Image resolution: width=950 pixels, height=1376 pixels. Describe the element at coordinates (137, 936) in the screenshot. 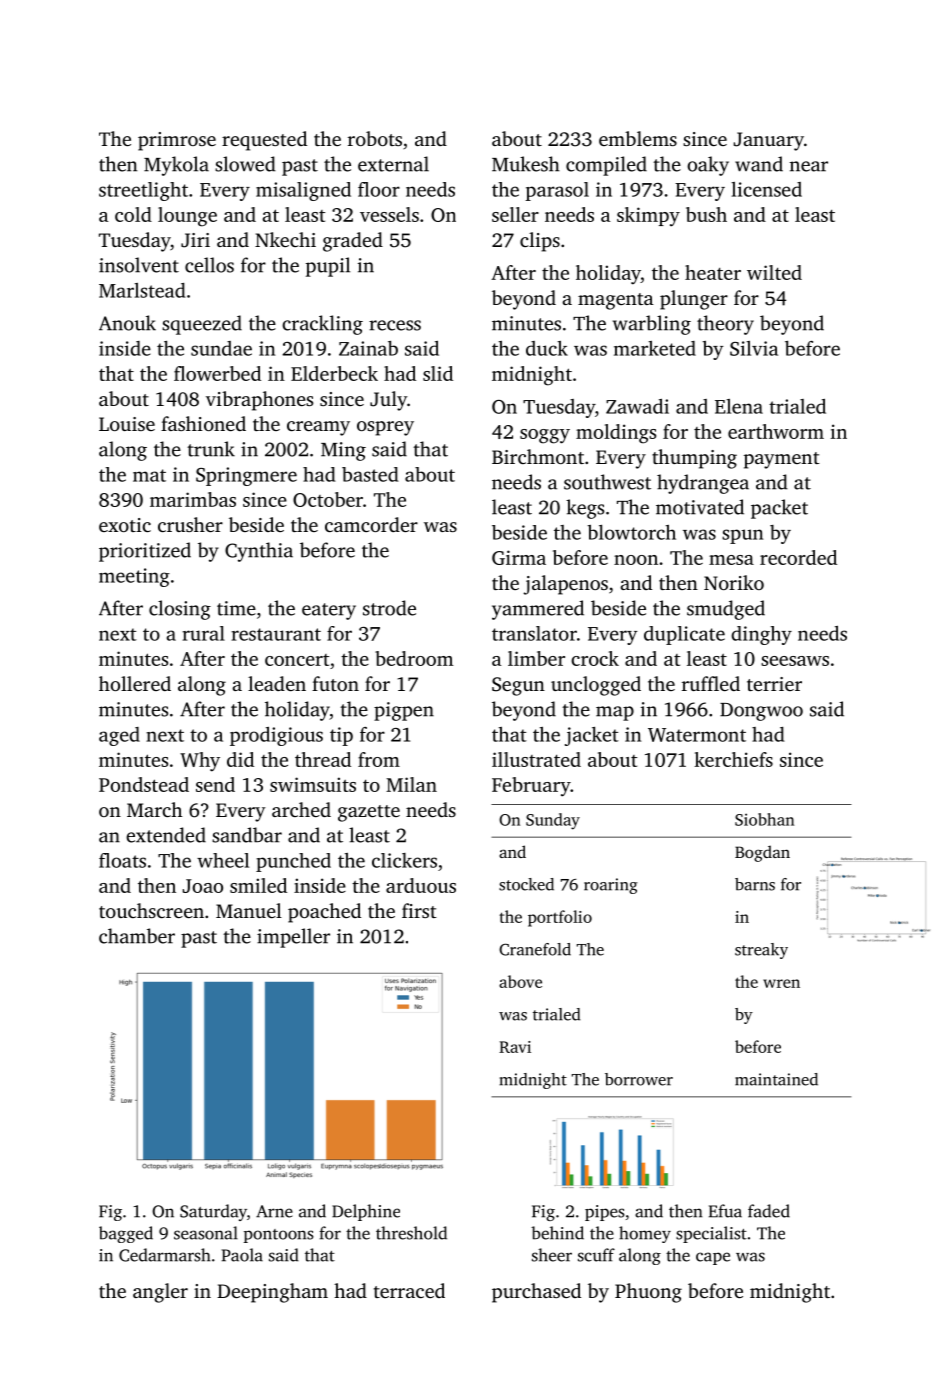

I see `chamber` at that location.
